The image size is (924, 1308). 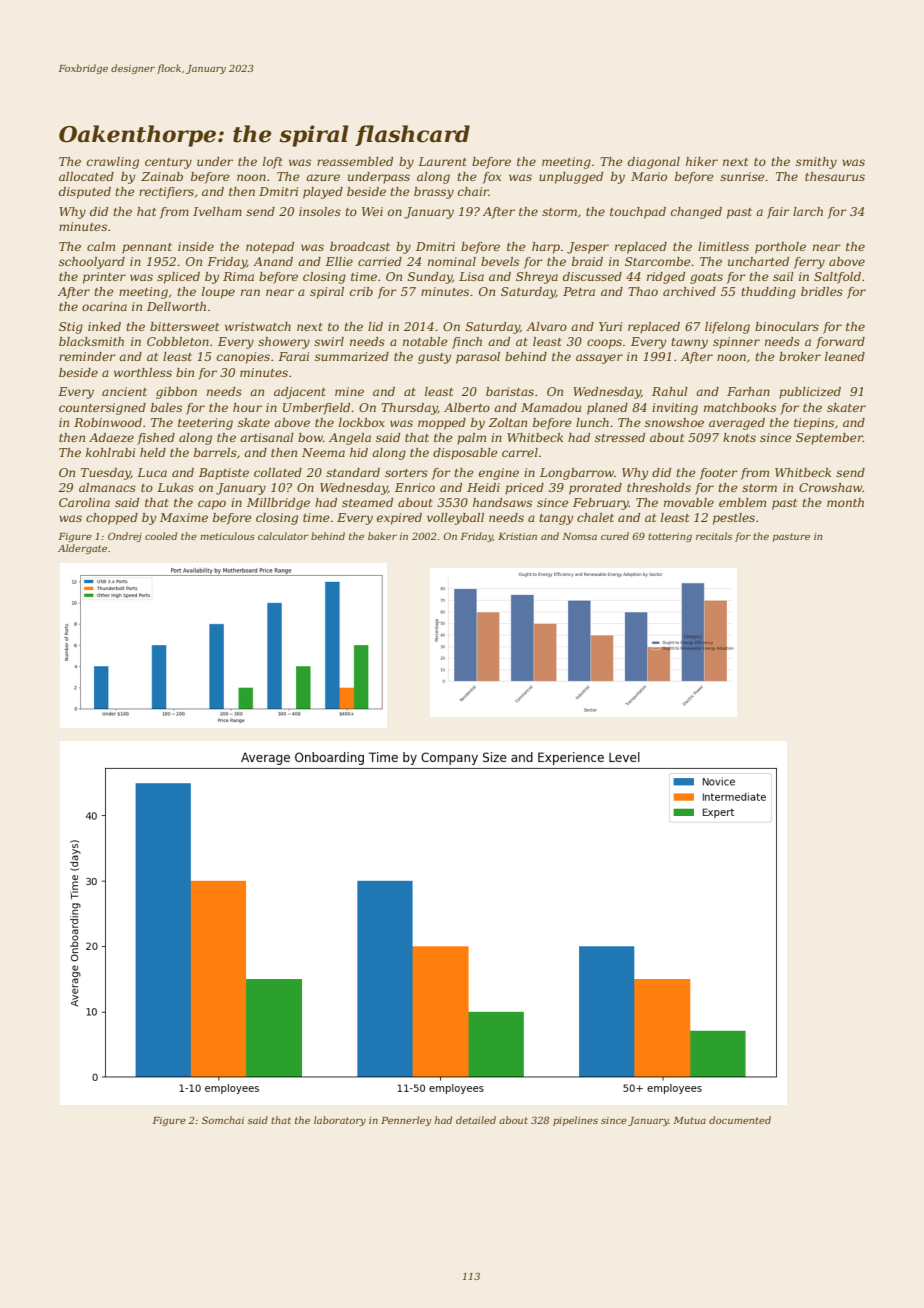 I want to click on Laurent, so click(x=442, y=161).
